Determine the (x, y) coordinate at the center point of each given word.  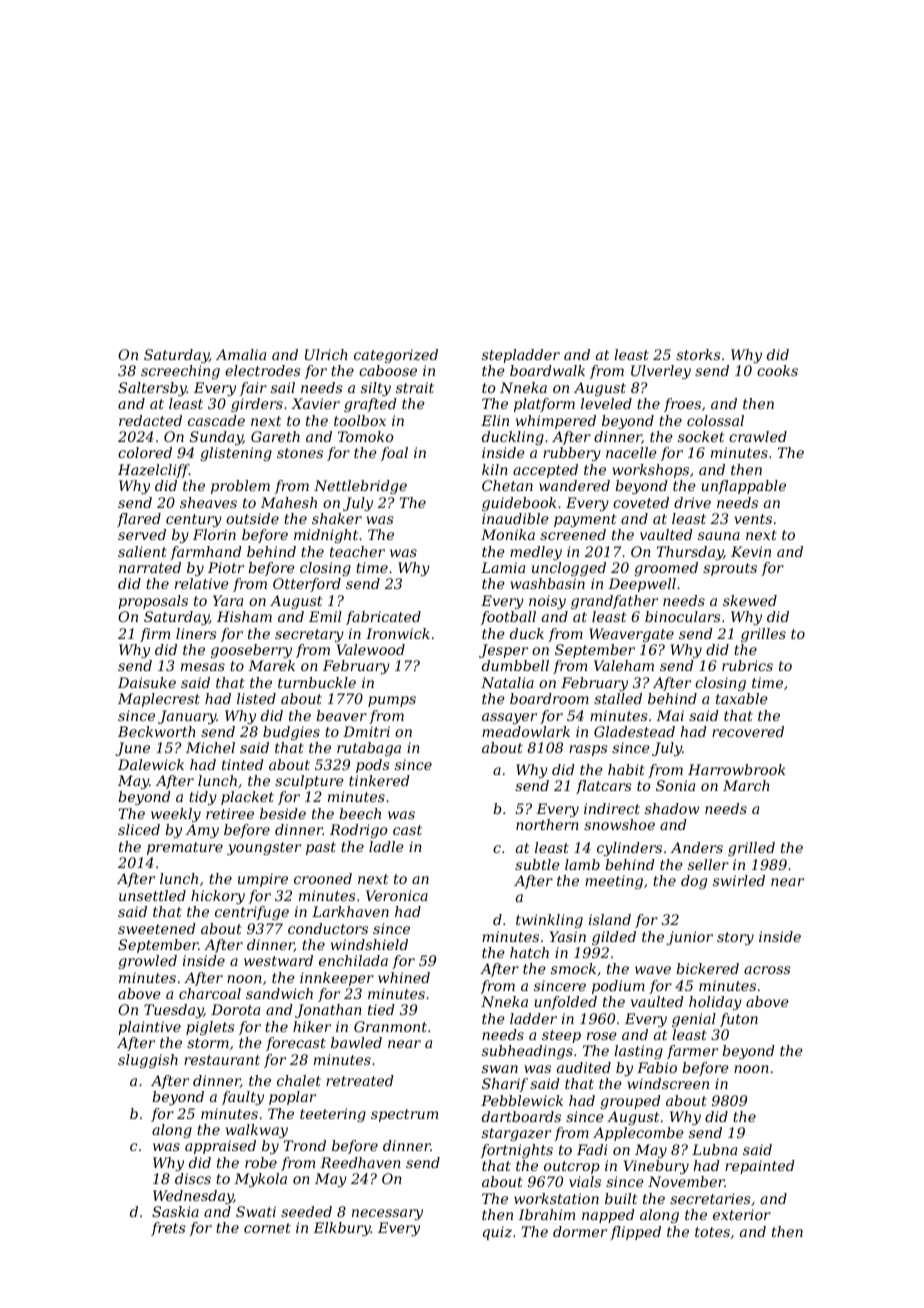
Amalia (241, 354)
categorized (396, 356)
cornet (267, 1228)
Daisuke (147, 682)
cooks (777, 370)
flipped (635, 1233)
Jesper (503, 651)
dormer (580, 1231)
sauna (719, 536)
